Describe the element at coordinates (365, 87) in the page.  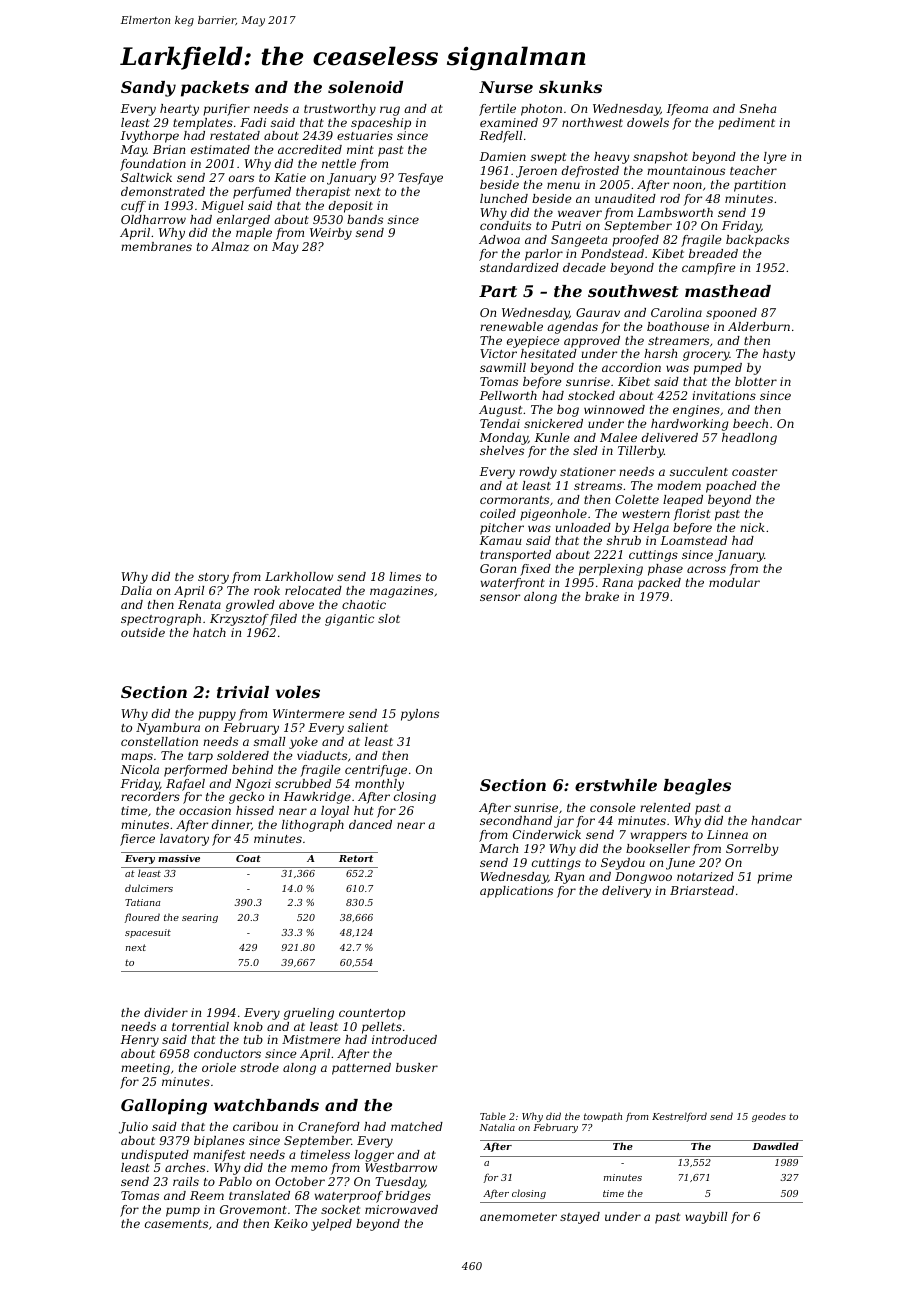
I see `solenoid` at that location.
